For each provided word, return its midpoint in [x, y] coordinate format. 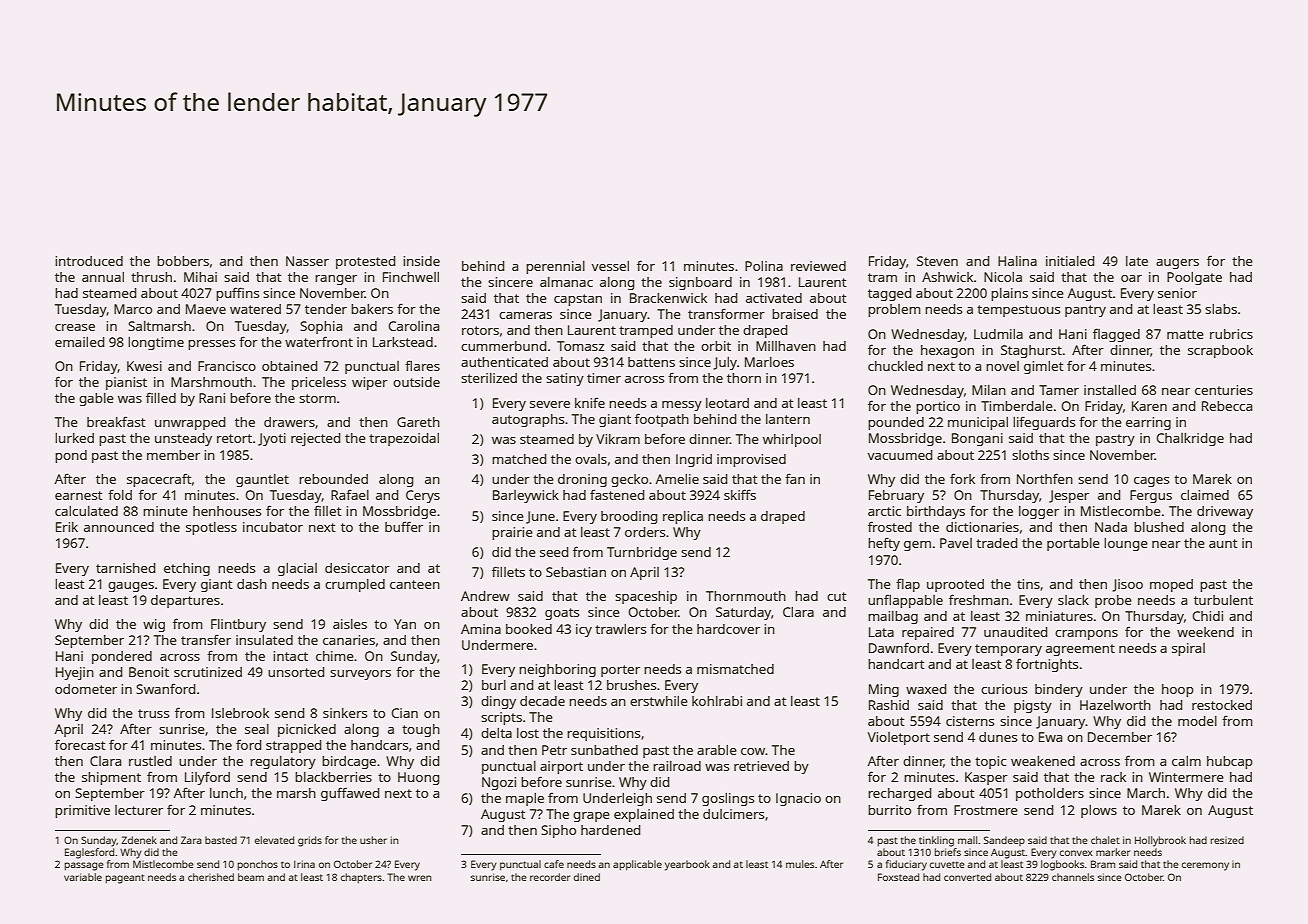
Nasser [307, 261]
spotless [211, 528]
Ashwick [947, 277]
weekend [1205, 632]
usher [373, 840]
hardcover [728, 629]
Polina [764, 266]
